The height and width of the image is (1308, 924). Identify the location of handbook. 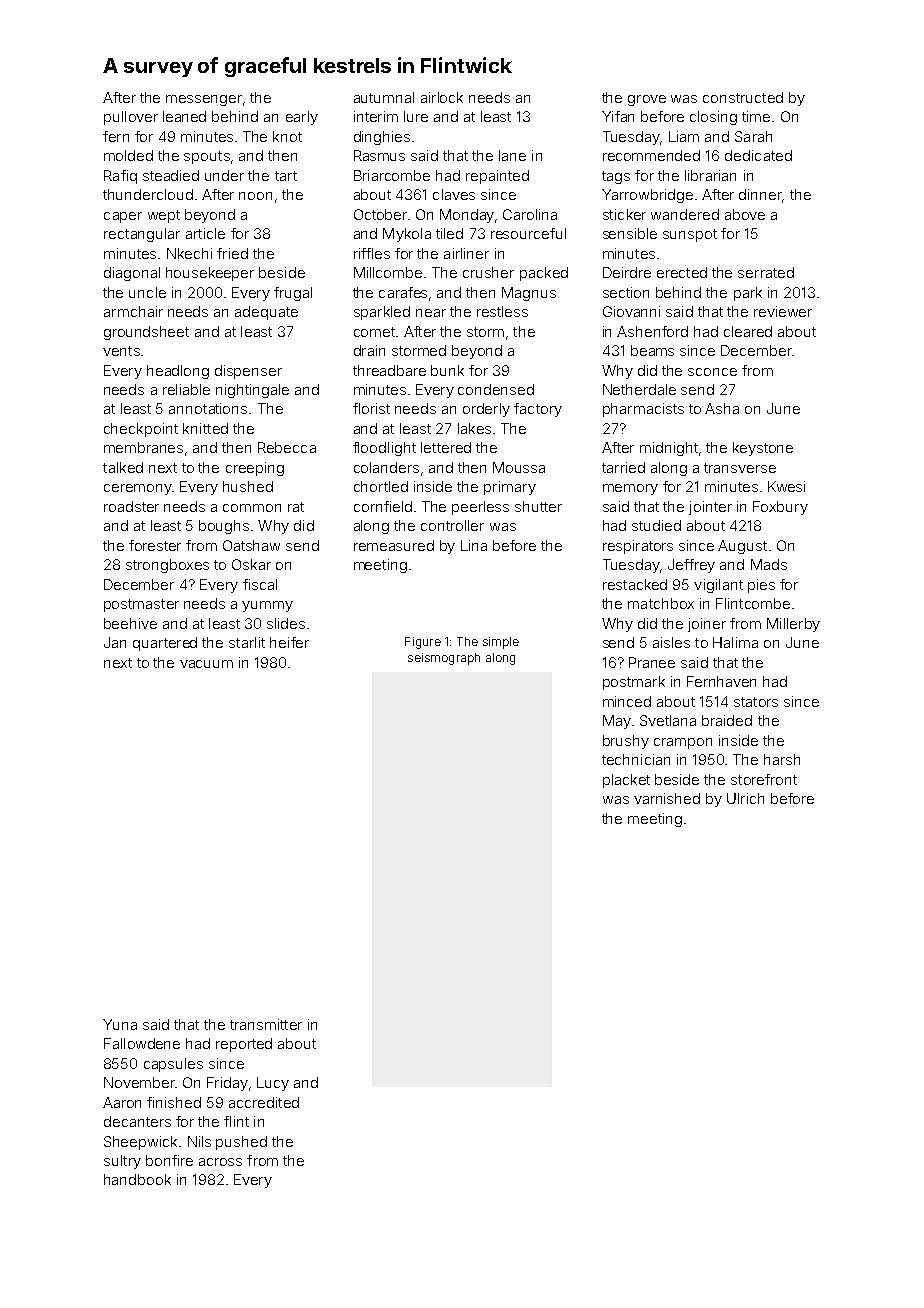
(137, 1179).
